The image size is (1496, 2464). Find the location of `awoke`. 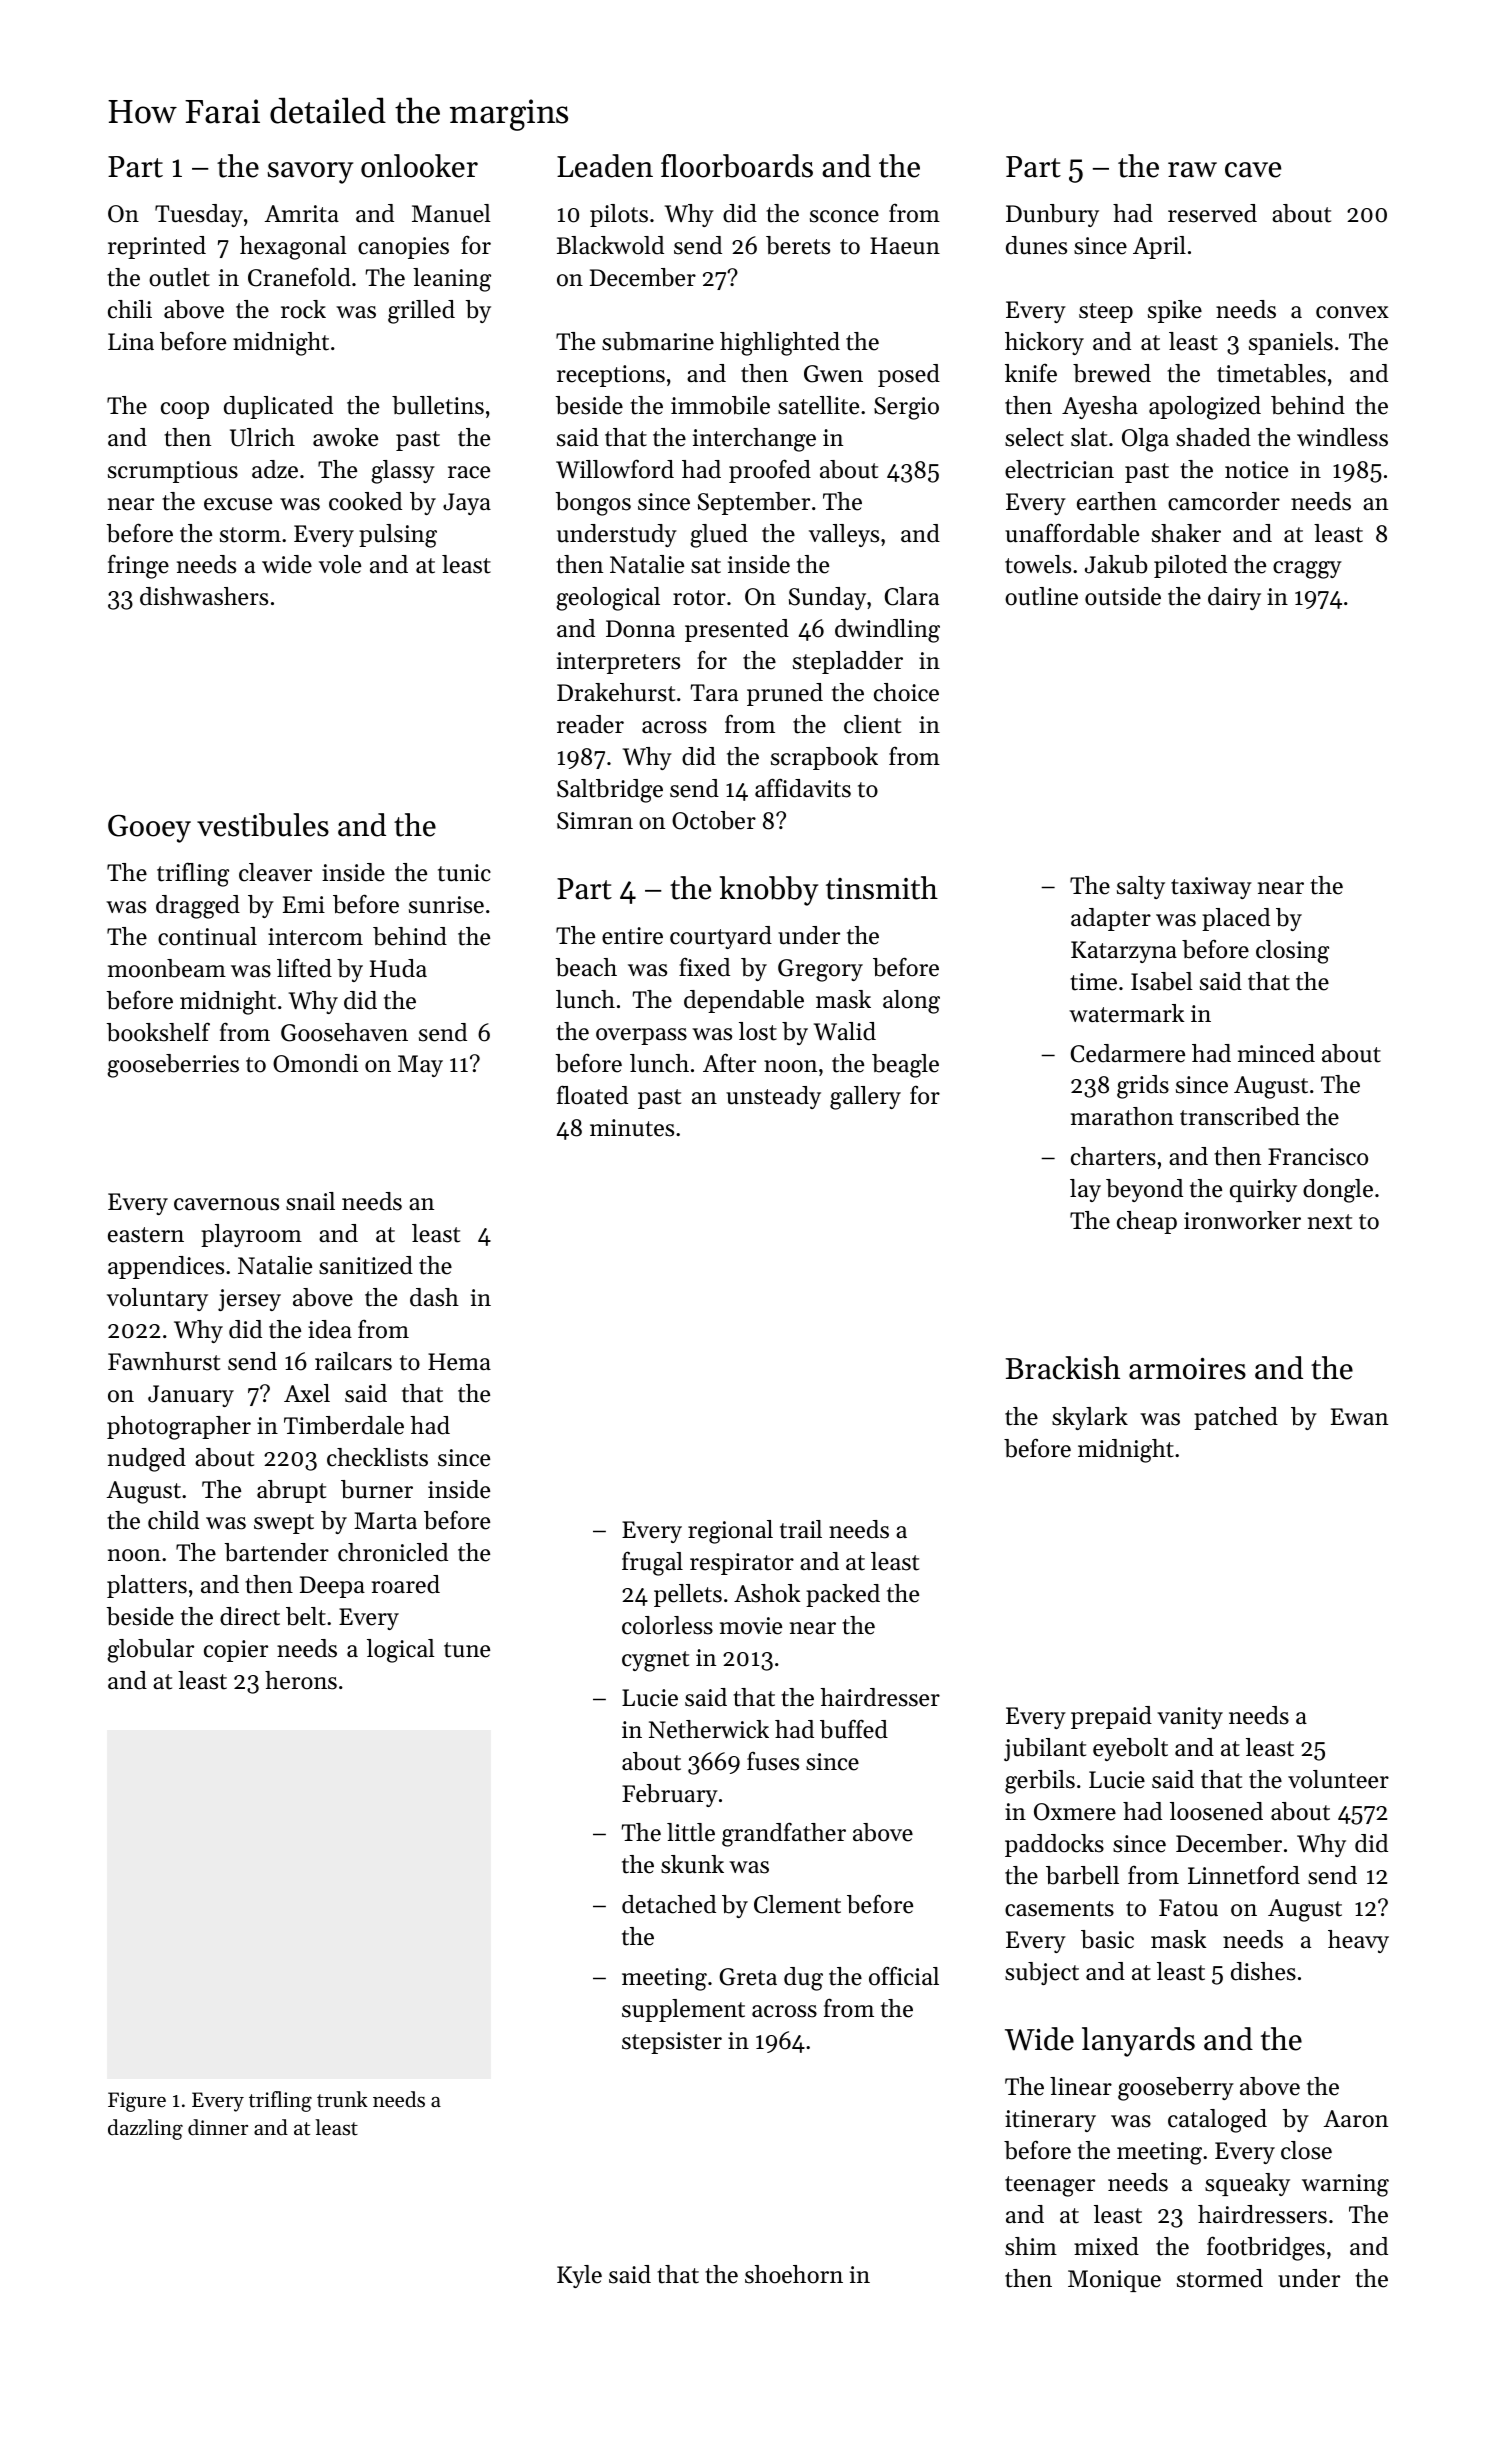

awoke is located at coordinates (345, 437).
